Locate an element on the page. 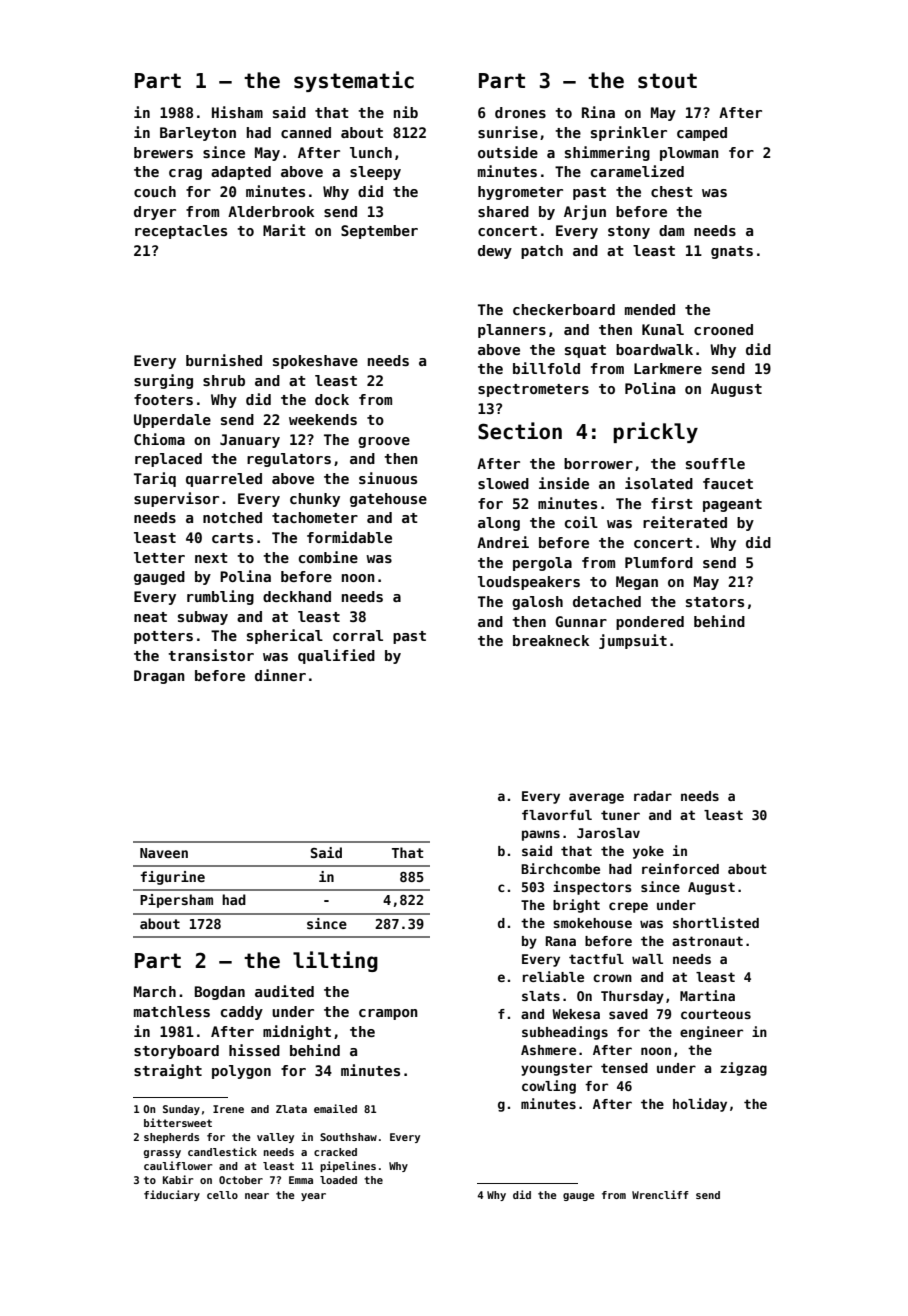 This document has width=908, height=1316. quarreled is located at coordinates (224, 480).
